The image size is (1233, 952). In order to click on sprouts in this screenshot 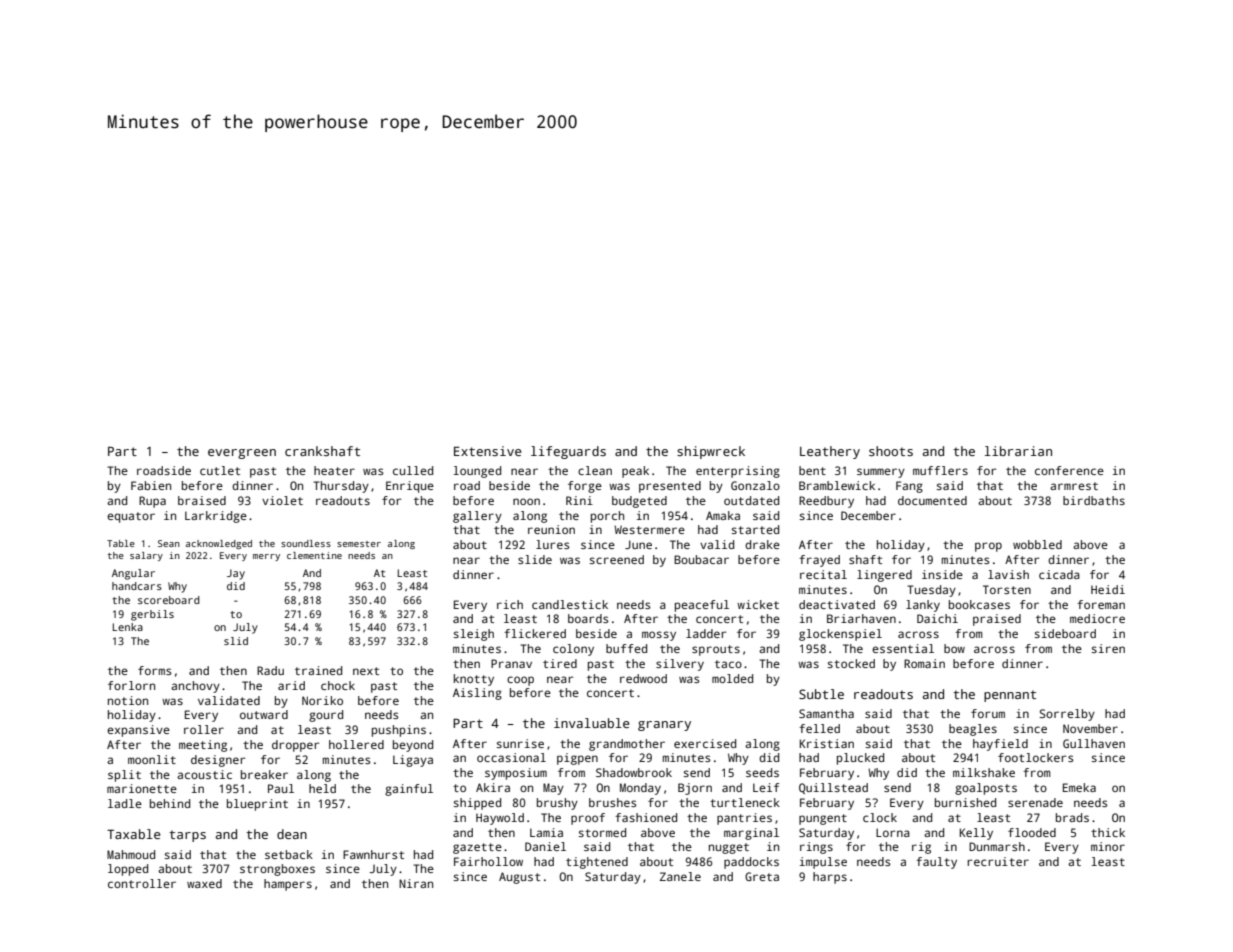, I will do `click(716, 650)`.
